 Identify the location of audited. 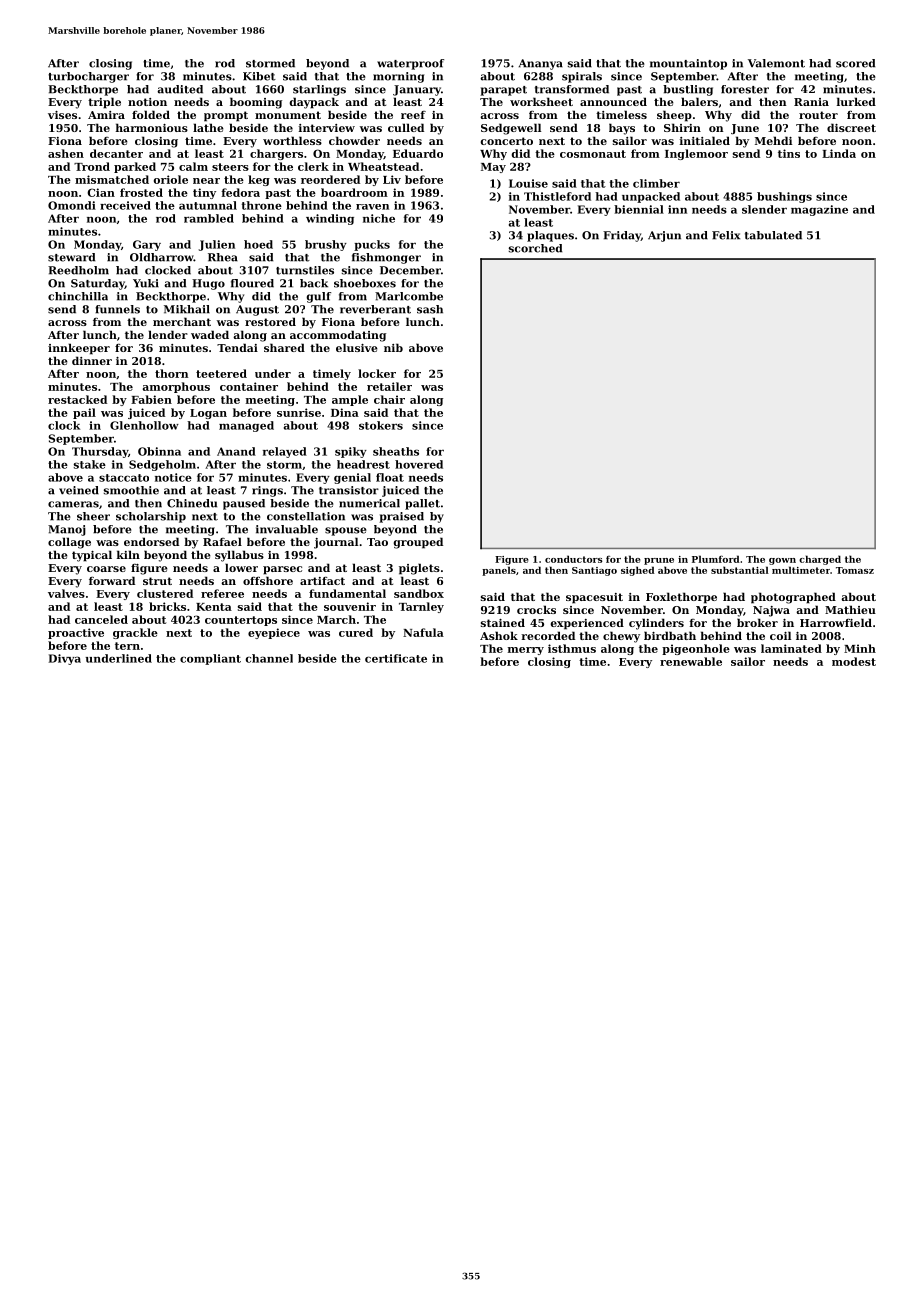
(180, 89).
